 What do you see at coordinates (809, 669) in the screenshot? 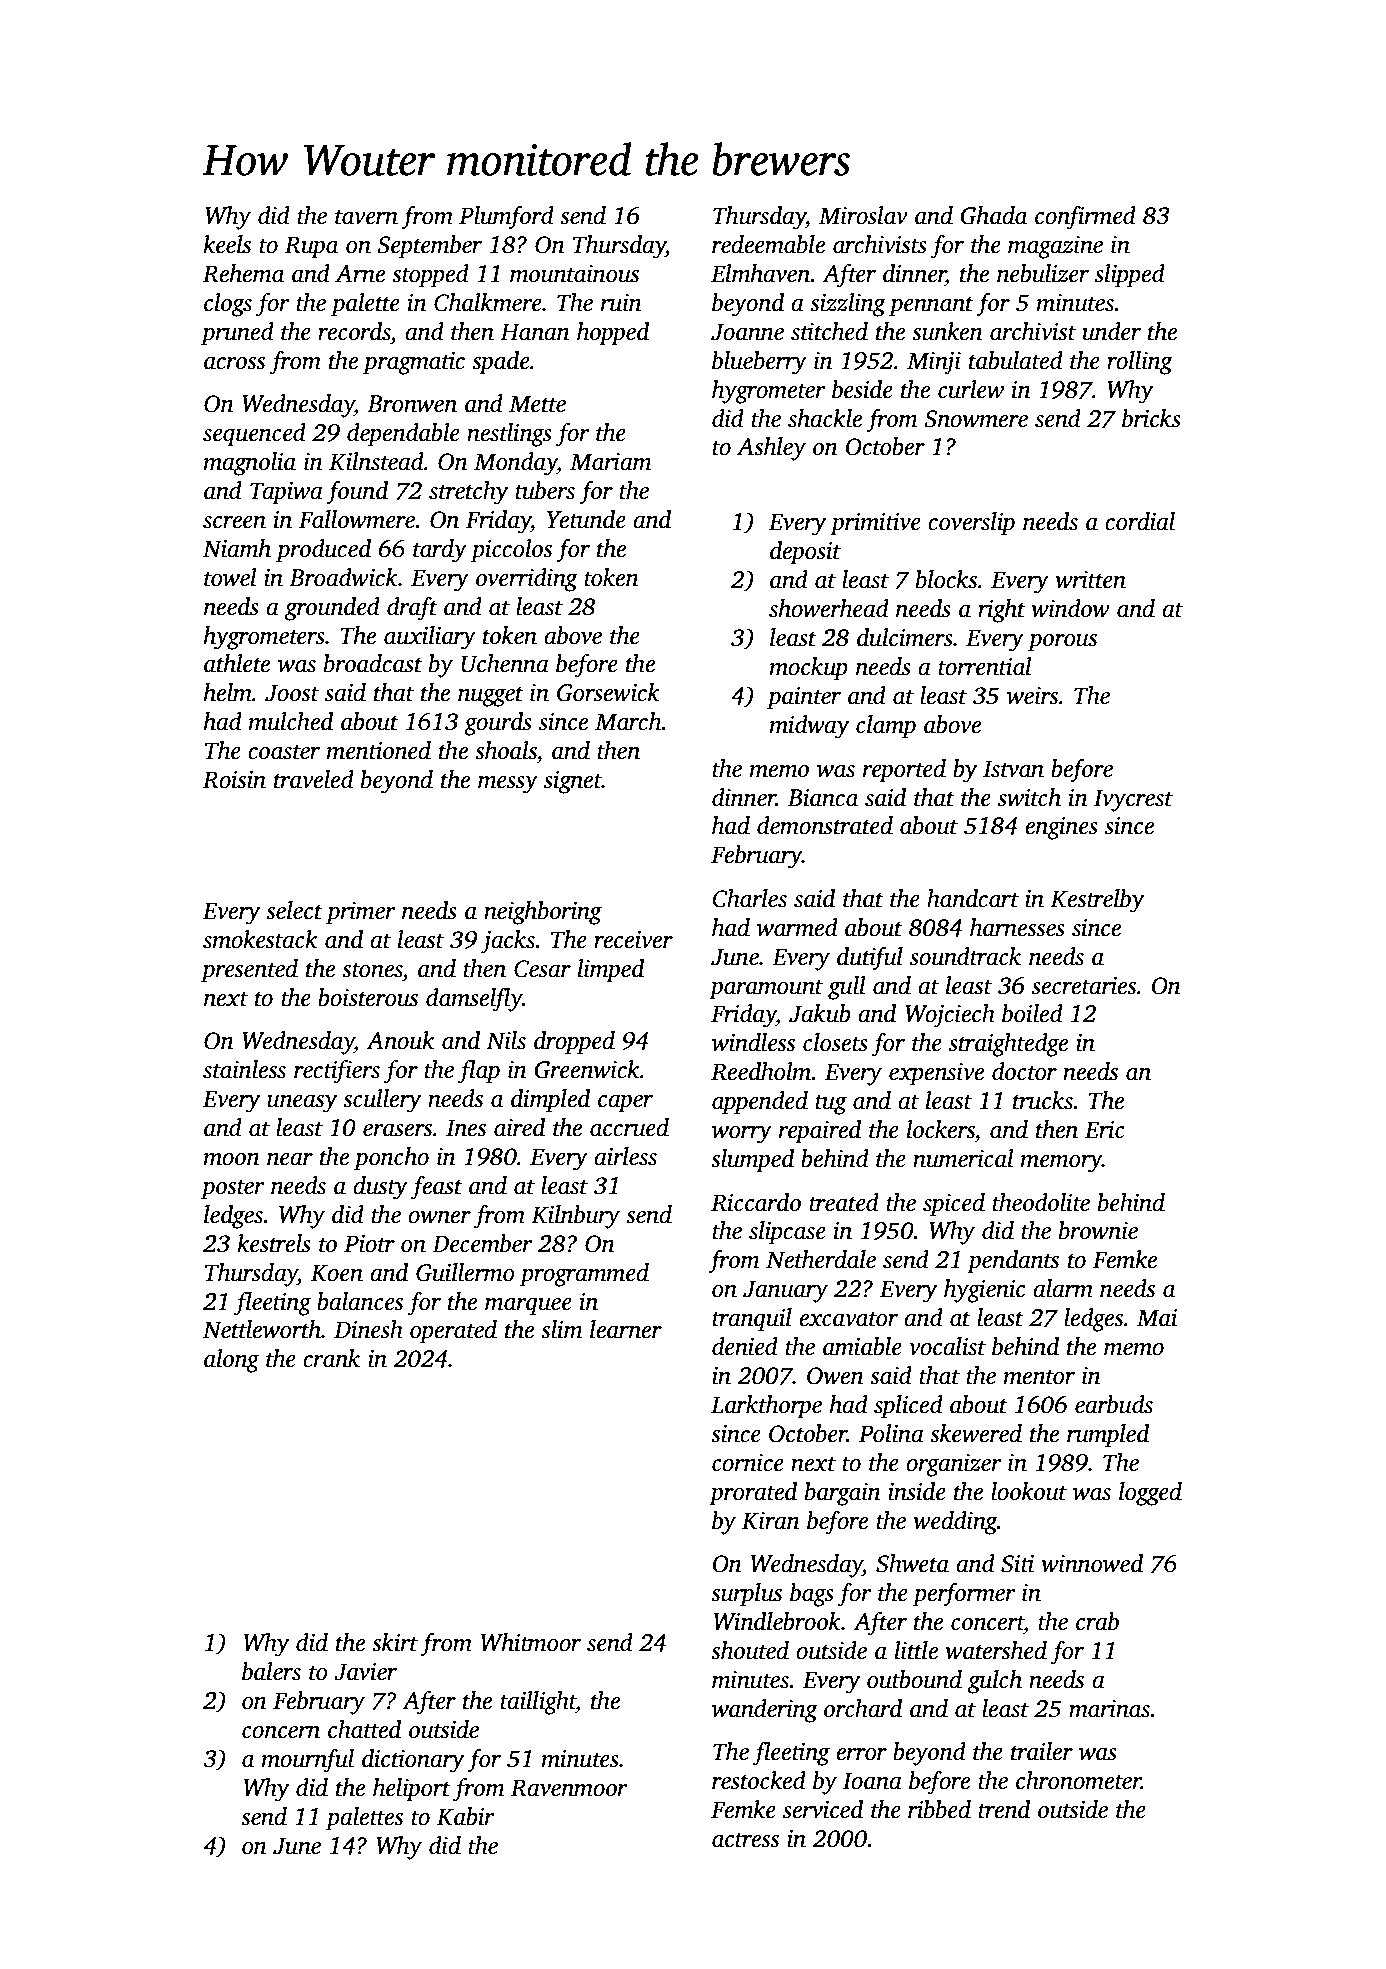
I see `mockup` at bounding box center [809, 669].
